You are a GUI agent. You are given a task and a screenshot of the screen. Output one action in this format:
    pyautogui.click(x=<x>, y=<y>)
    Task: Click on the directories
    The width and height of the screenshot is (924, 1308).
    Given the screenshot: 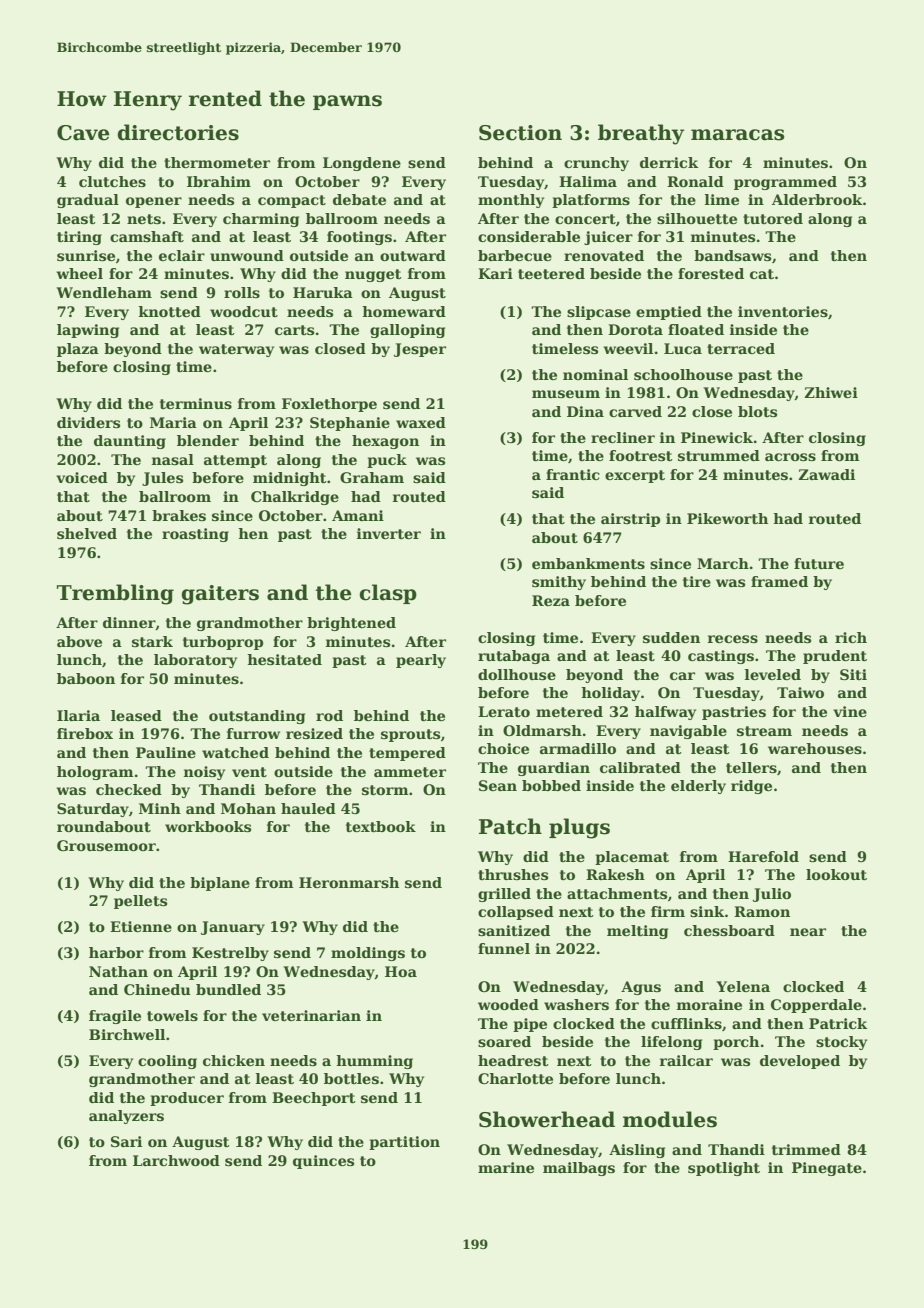 What is the action you would take?
    pyautogui.click(x=178, y=132)
